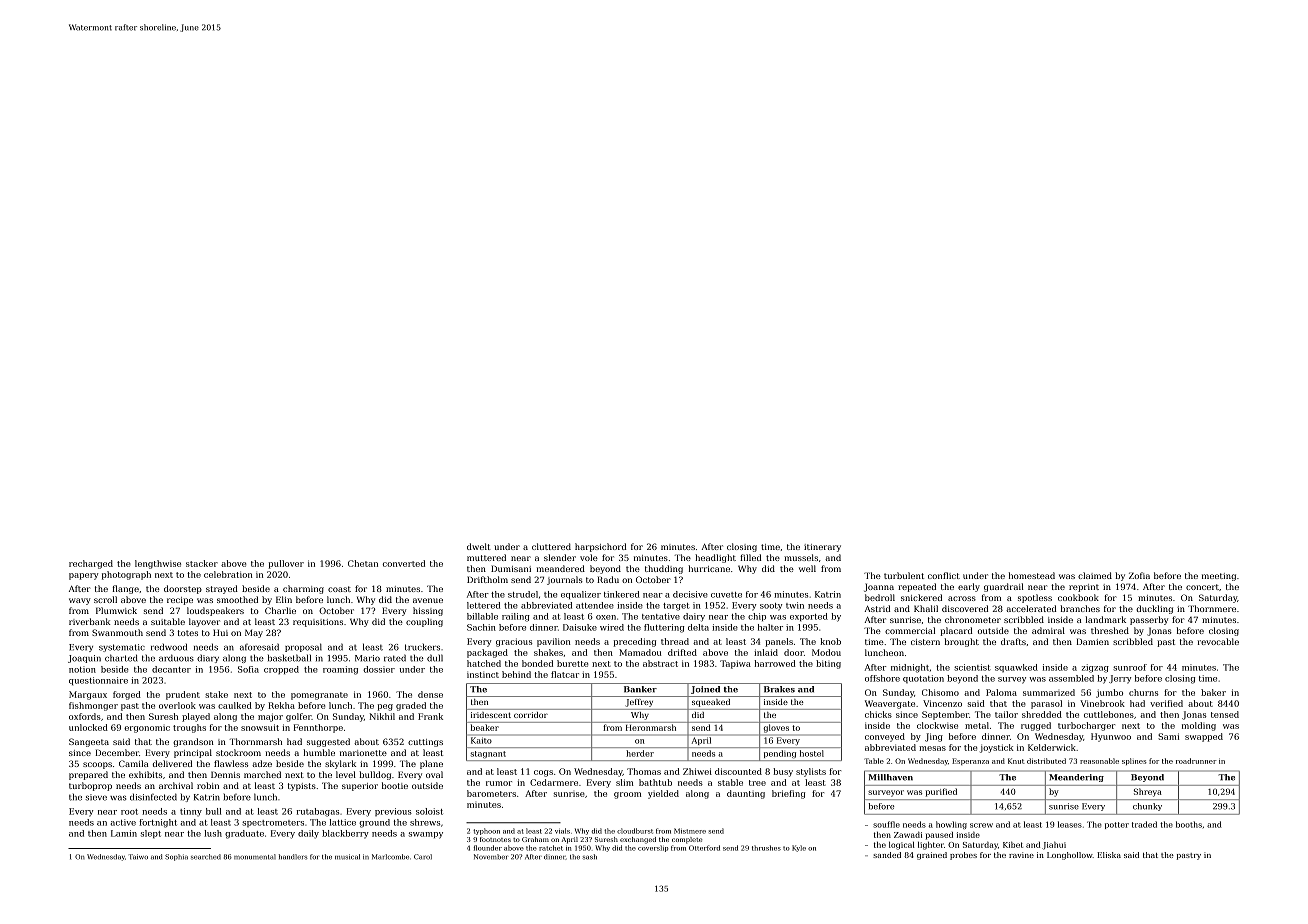 Image resolution: width=1308 pixels, height=924 pixels. I want to click on Chetan, so click(363, 563).
